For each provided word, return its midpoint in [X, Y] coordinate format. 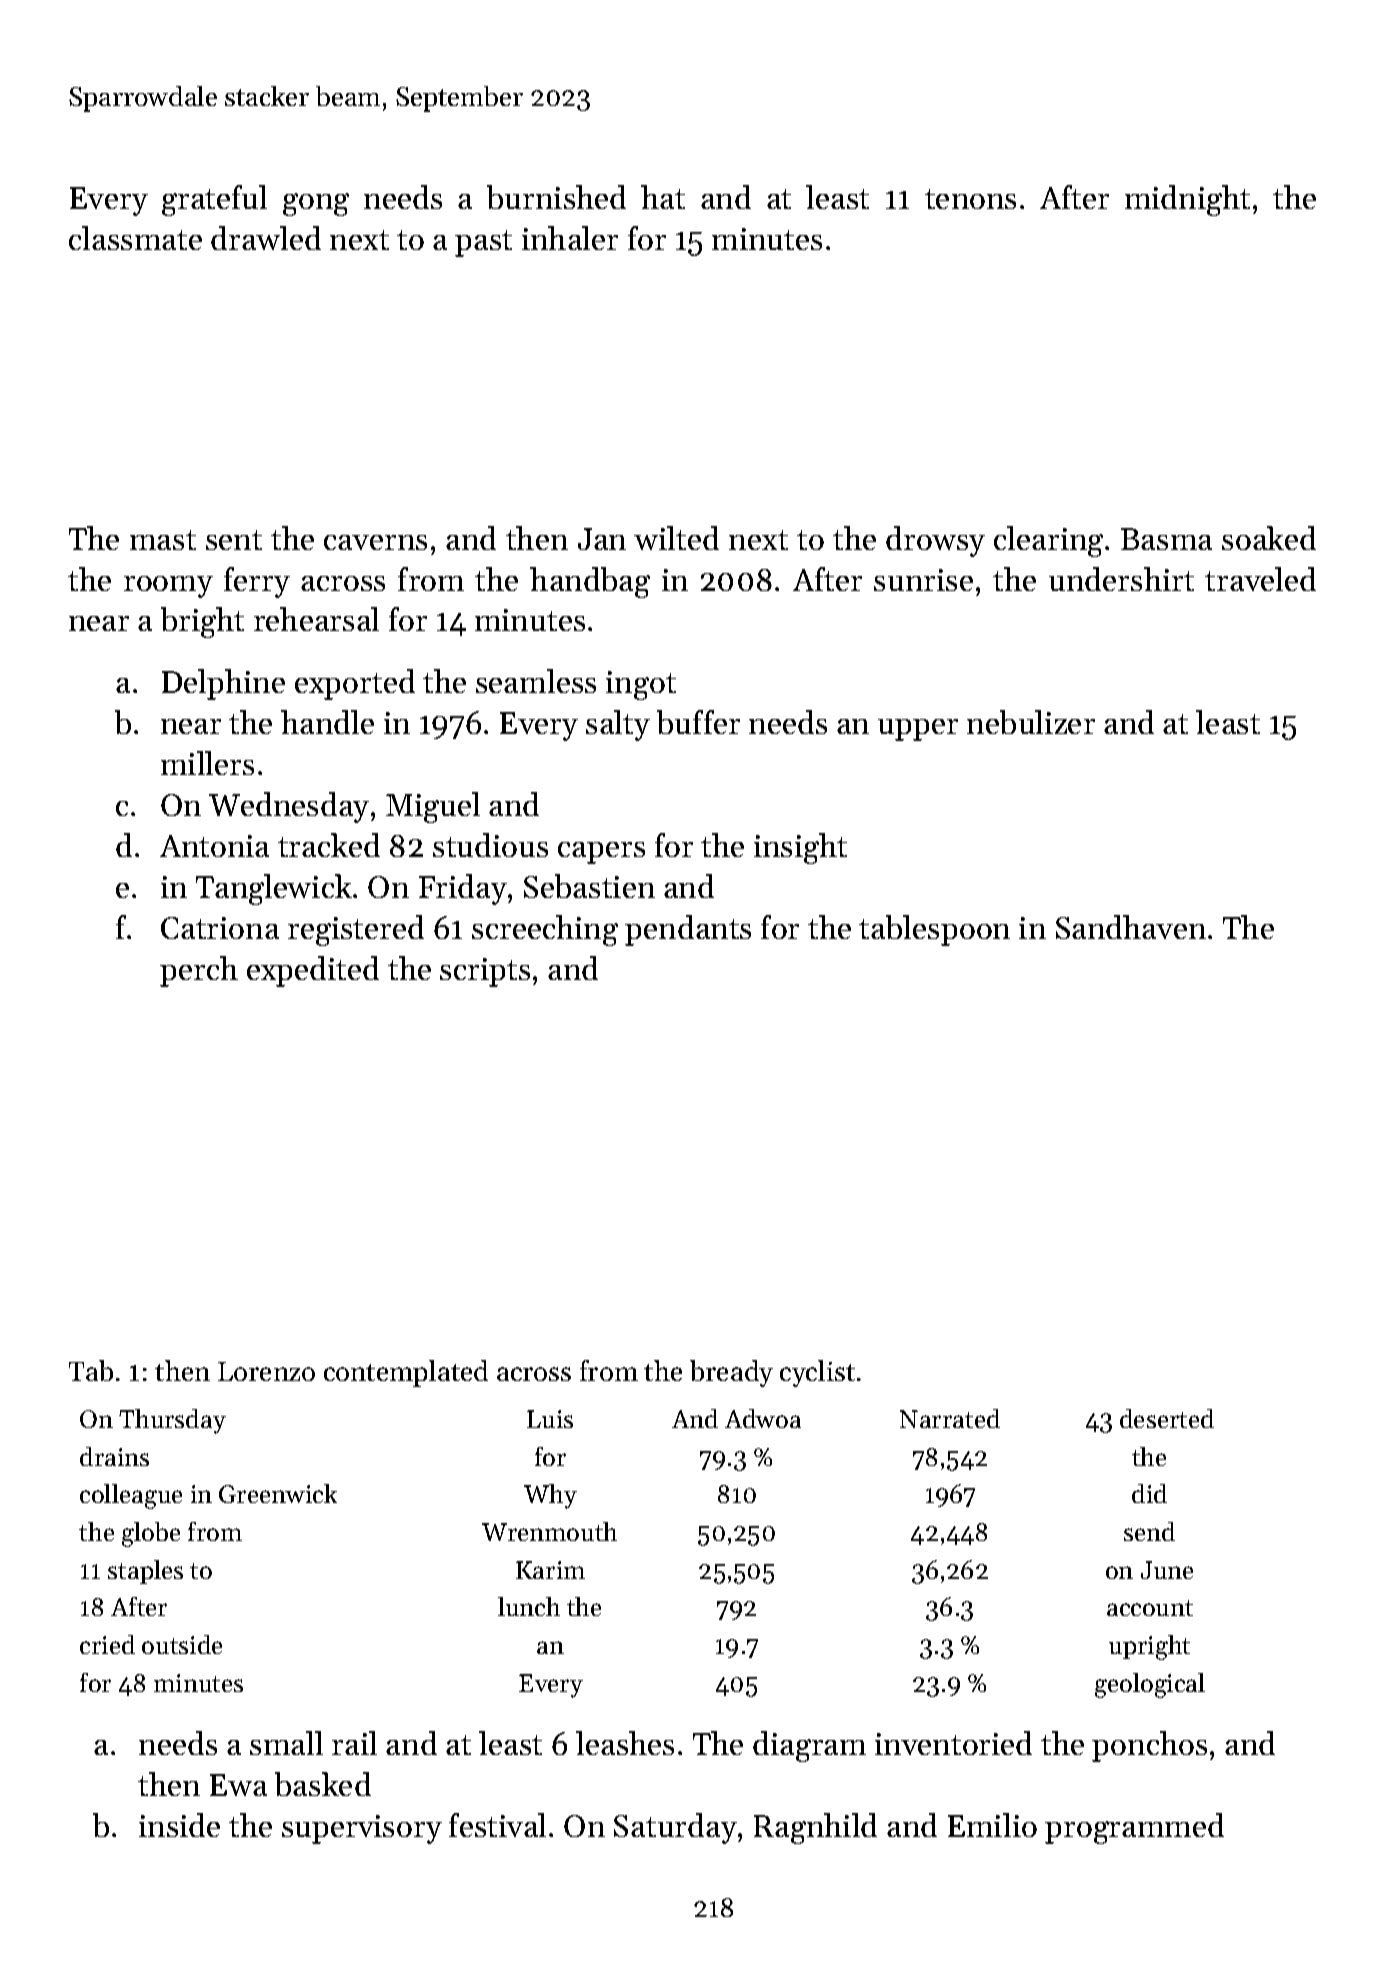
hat [663, 197]
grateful [214, 200]
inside [179, 1825]
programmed [1134, 1828]
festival [497, 1825]
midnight [1187, 200]
